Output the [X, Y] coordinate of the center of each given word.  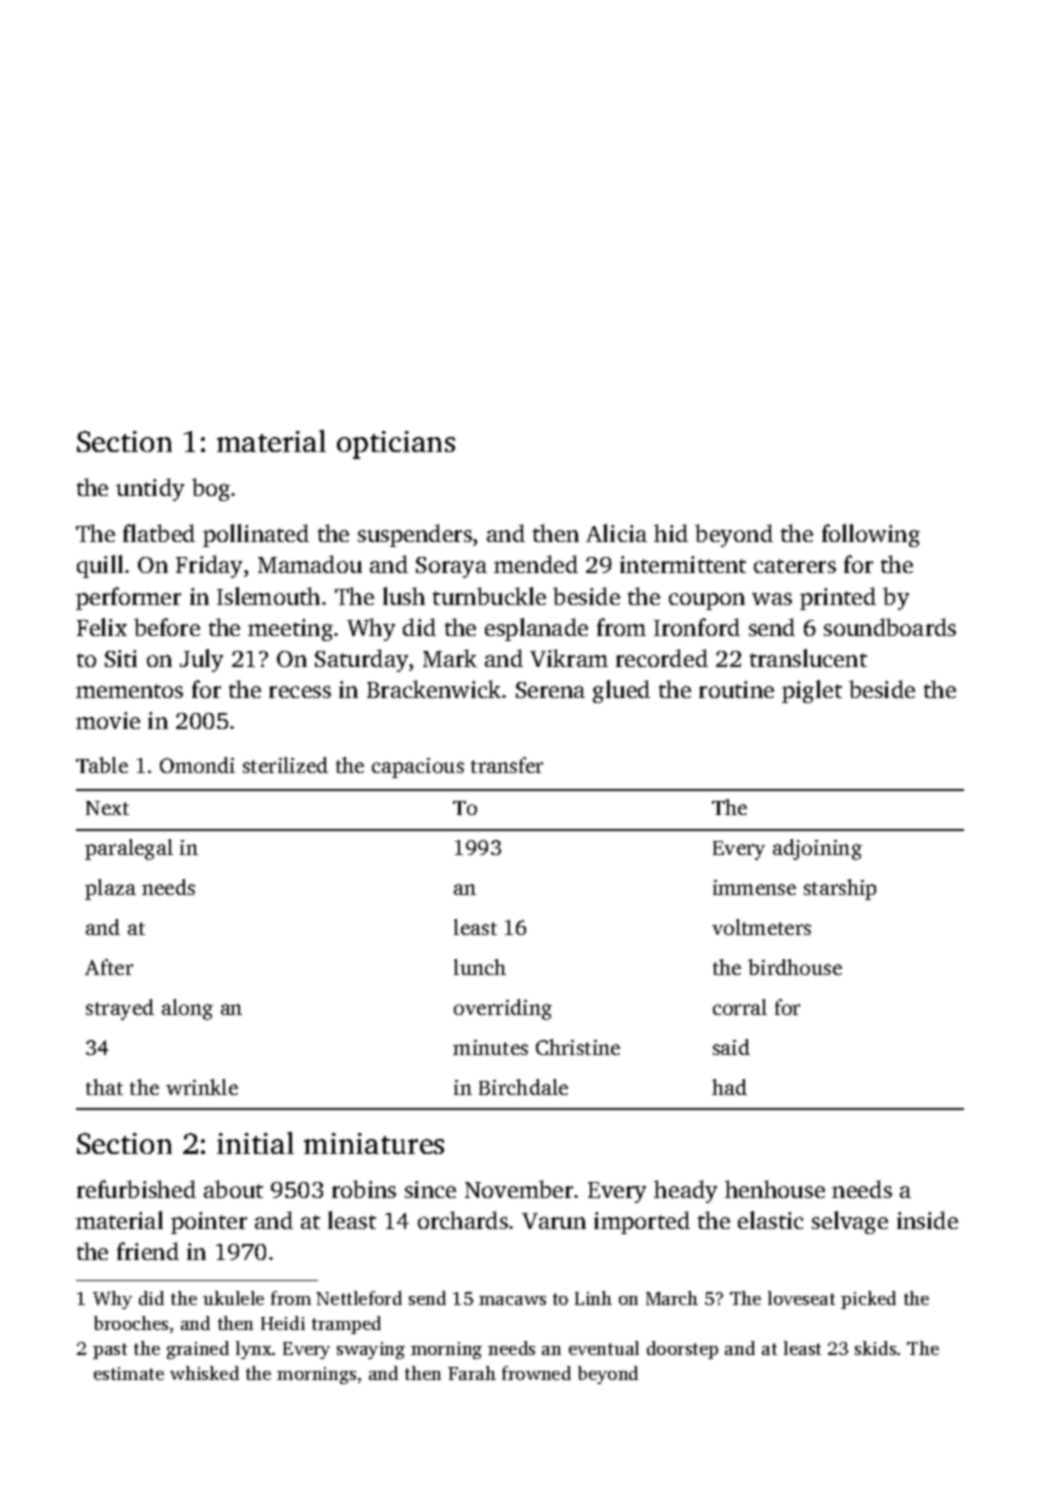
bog [211, 489]
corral [740, 1007]
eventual [604, 1348]
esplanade [536, 629]
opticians [396, 445]
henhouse [775, 1189]
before [167, 627]
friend [148, 1251]
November [519, 1189]
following [871, 535]
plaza [110, 889]
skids [875, 1348]
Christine [578, 1047]
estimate [129, 1373]
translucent [808, 658]
